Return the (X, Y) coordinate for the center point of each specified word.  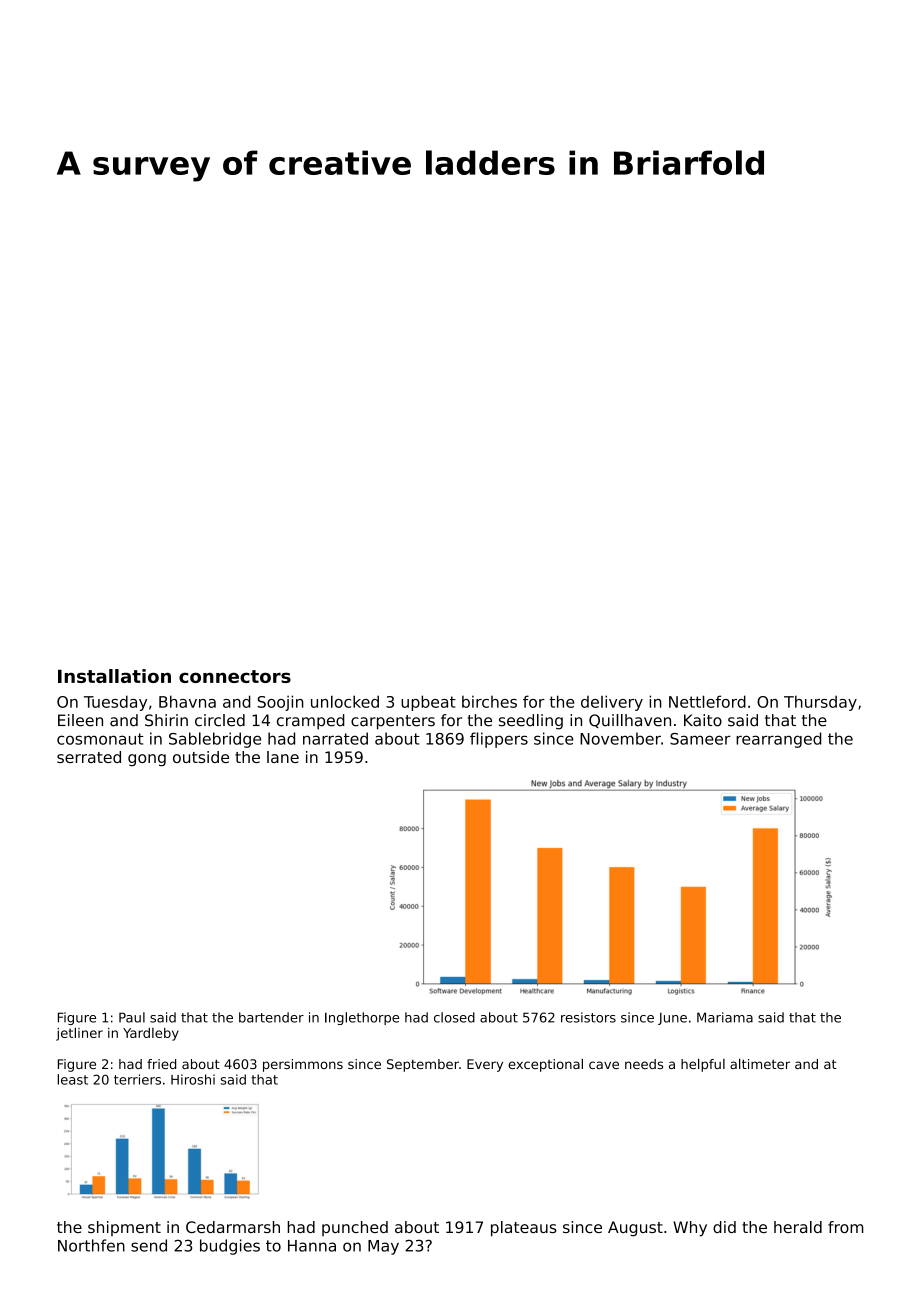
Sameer (700, 739)
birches (489, 701)
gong (147, 760)
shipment (124, 1228)
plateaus (524, 1229)
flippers (499, 740)
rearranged (778, 740)
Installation (114, 676)
